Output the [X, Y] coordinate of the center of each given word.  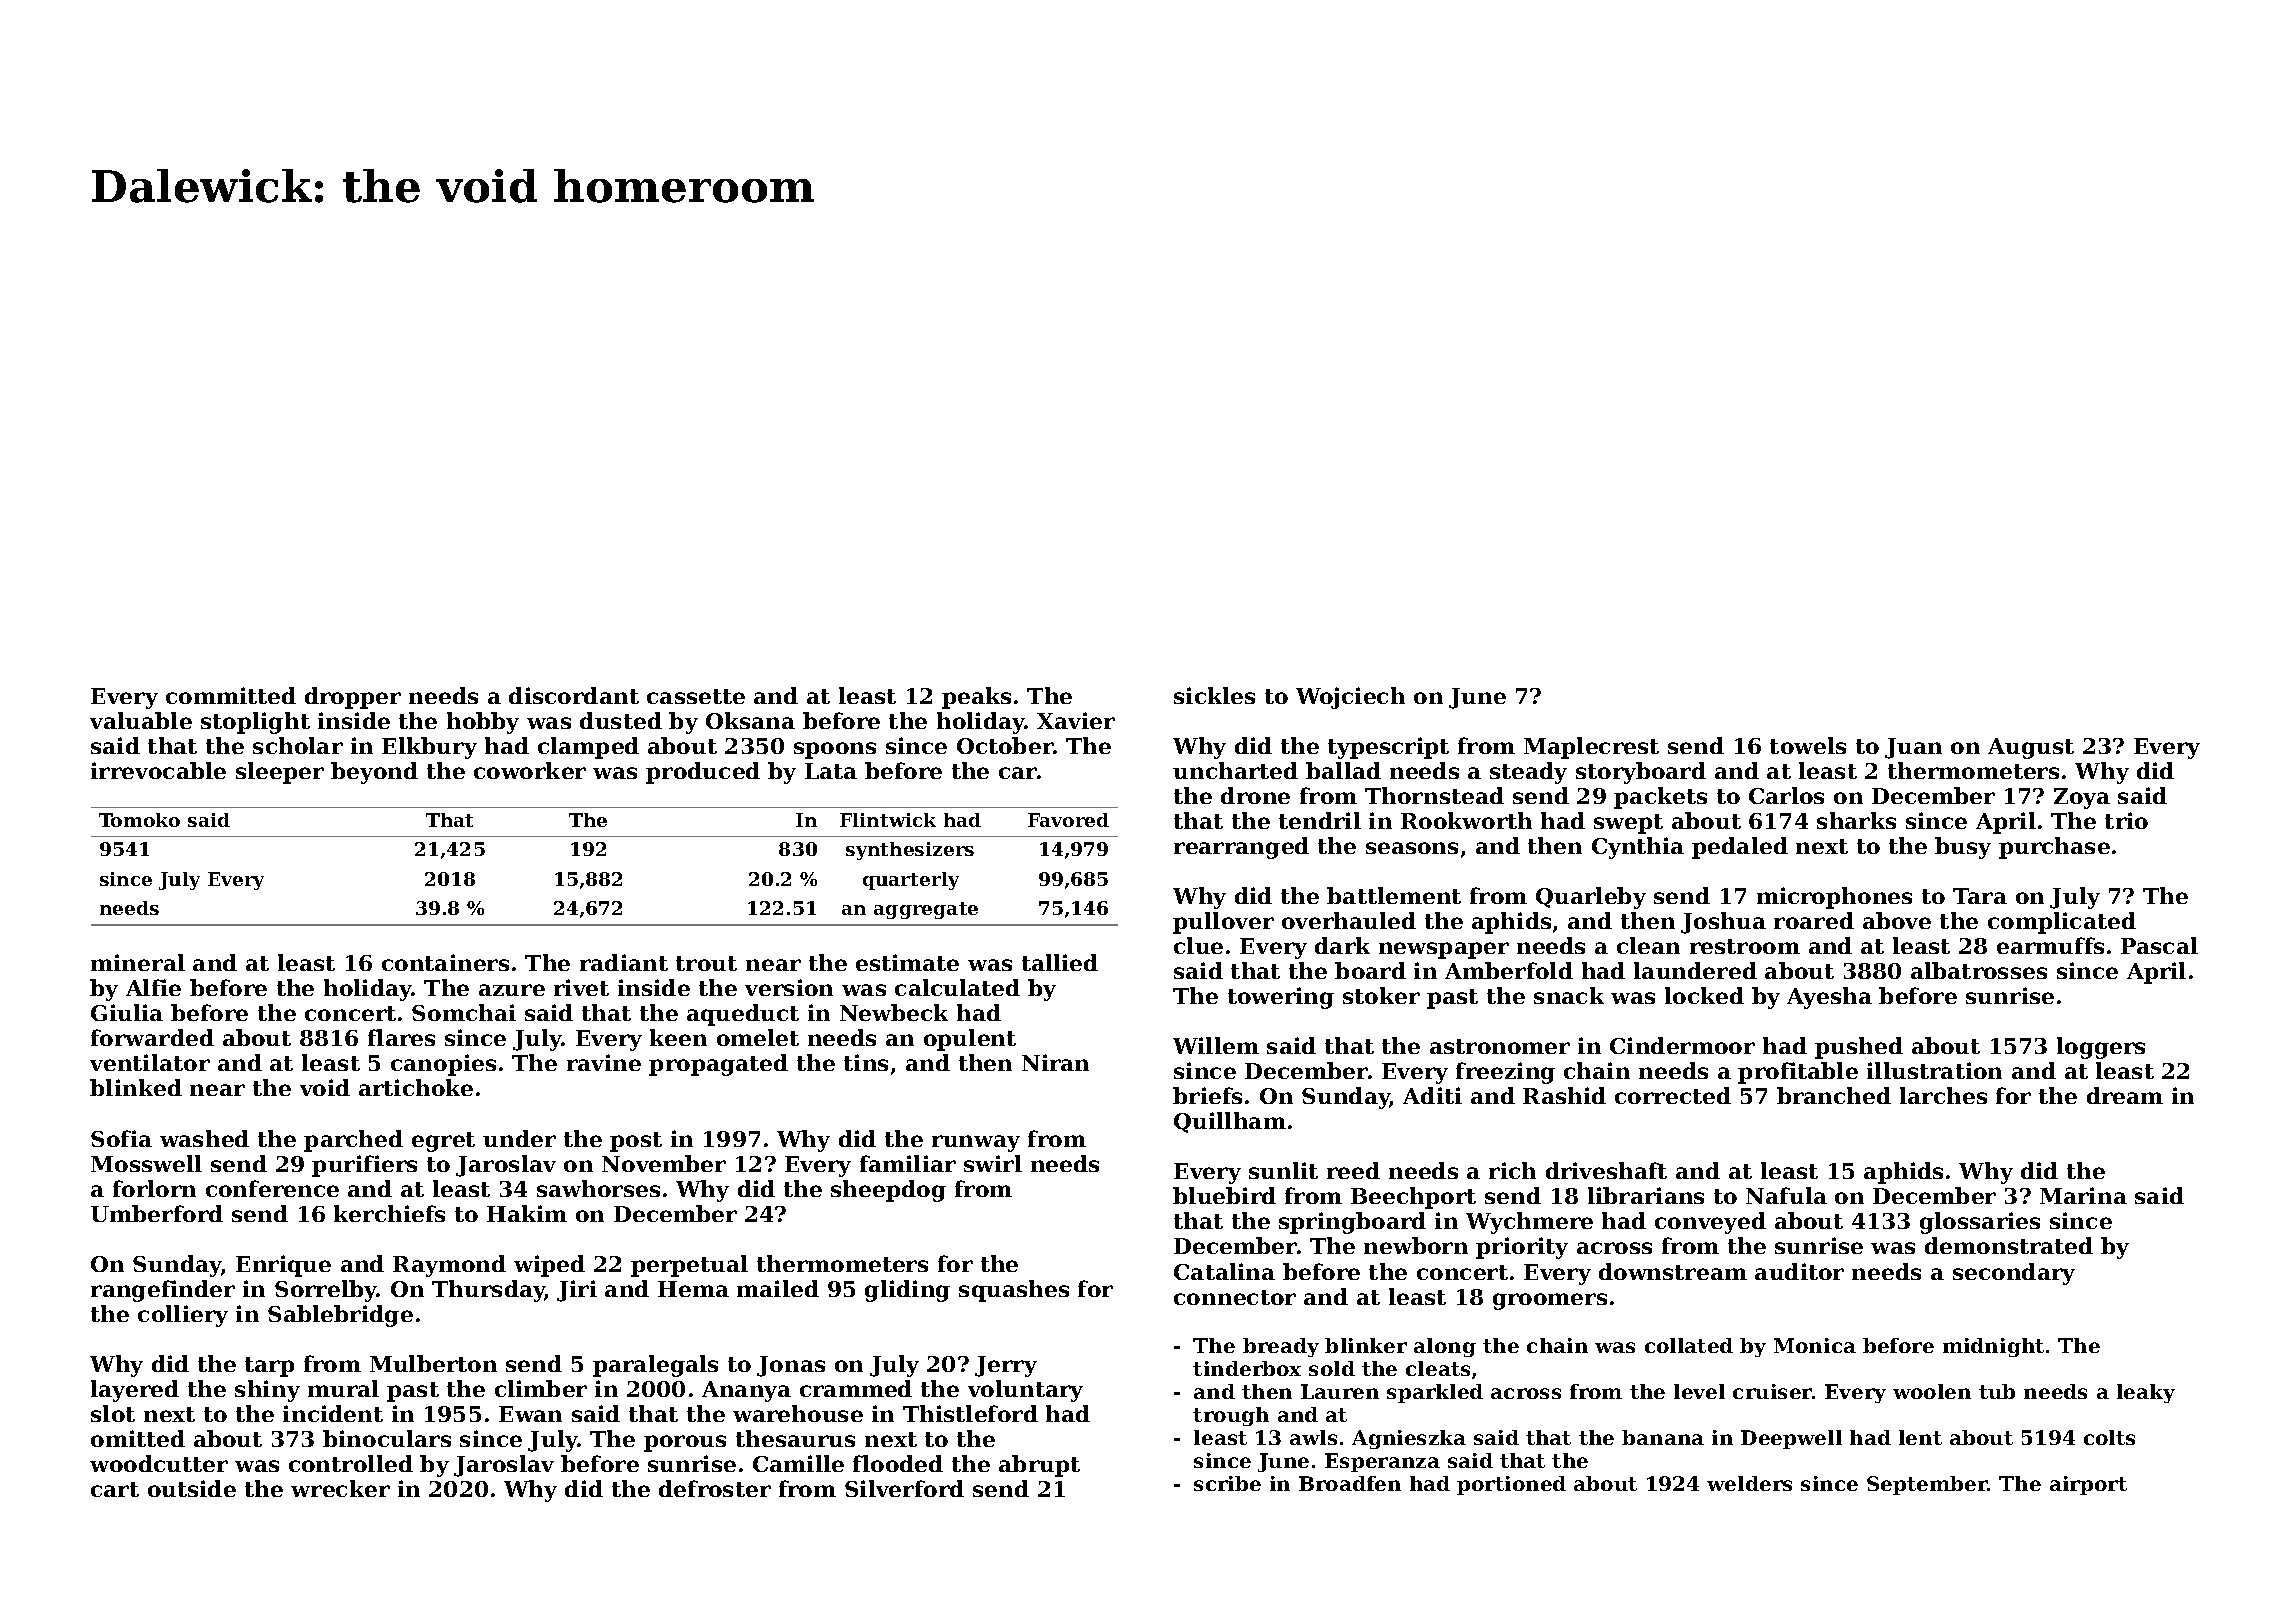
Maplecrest [1591, 748]
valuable [141, 720]
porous [685, 1443]
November [664, 1163]
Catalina [1224, 1271]
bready [1281, 1347]
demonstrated [2009, 1245]
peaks [976, 698]
